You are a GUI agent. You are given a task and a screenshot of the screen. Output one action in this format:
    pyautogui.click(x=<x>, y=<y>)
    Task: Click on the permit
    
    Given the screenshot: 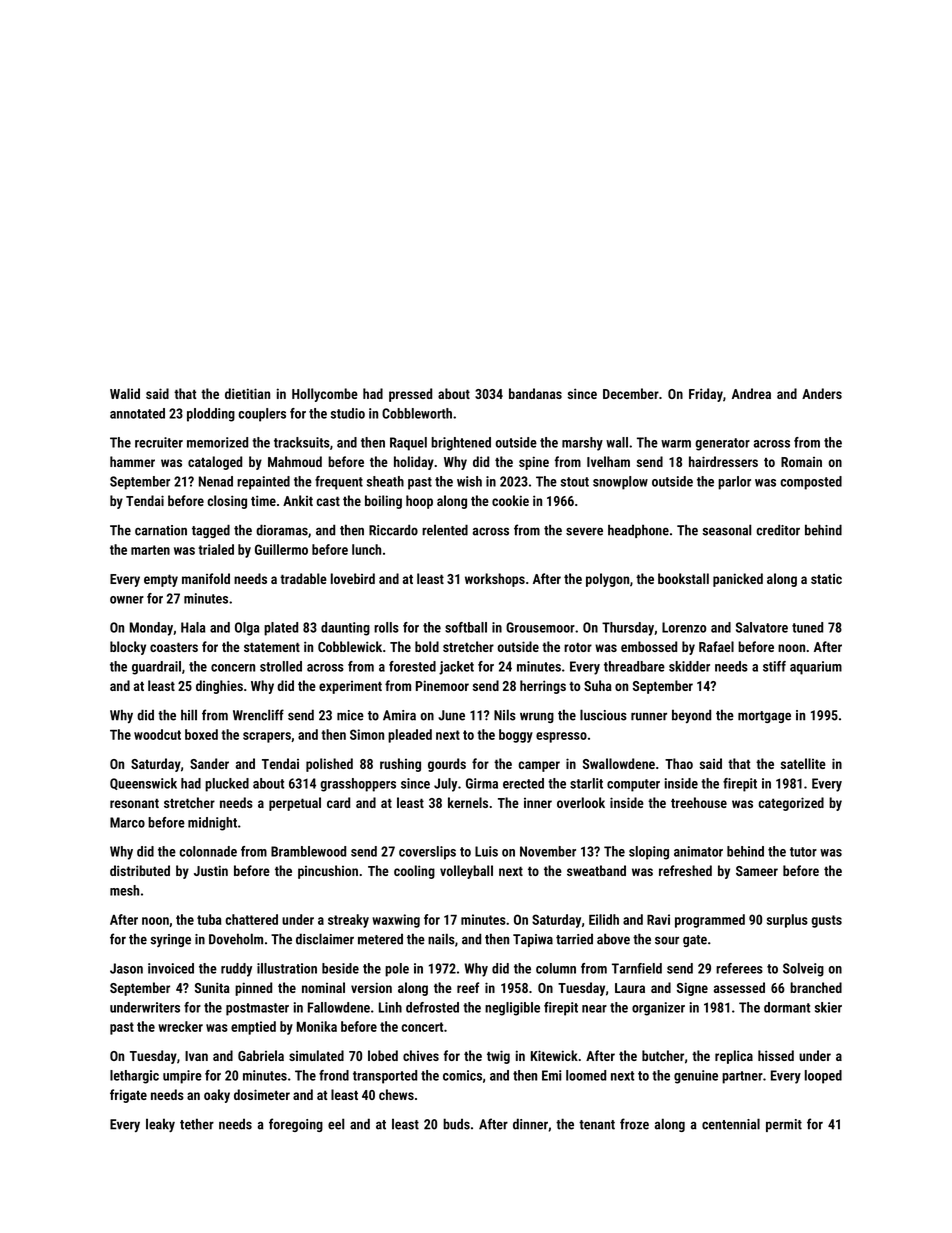 What is the action you would take?
    pyautogui.click(x=784, y=1125)
